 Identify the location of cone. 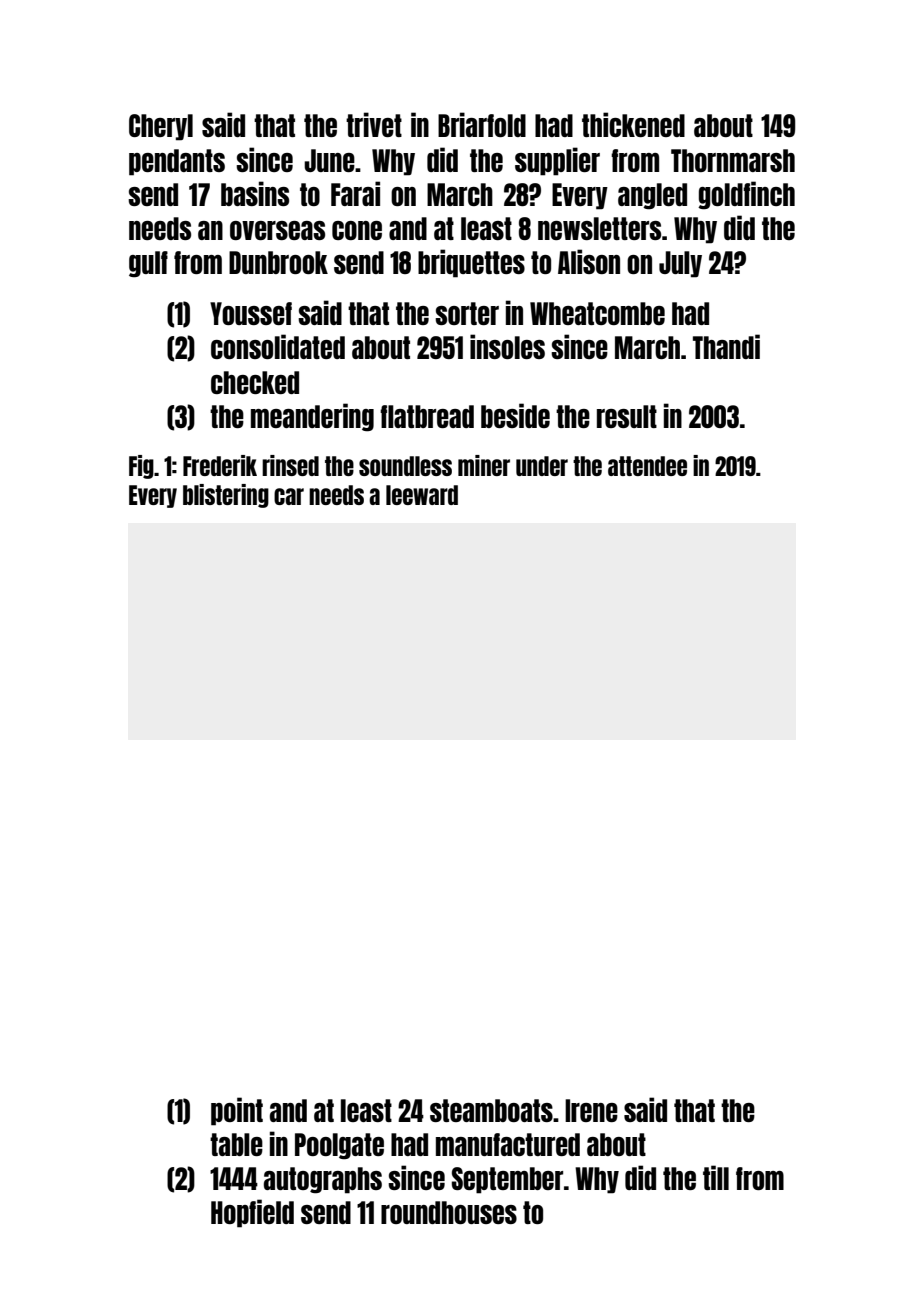
(357, 230).
